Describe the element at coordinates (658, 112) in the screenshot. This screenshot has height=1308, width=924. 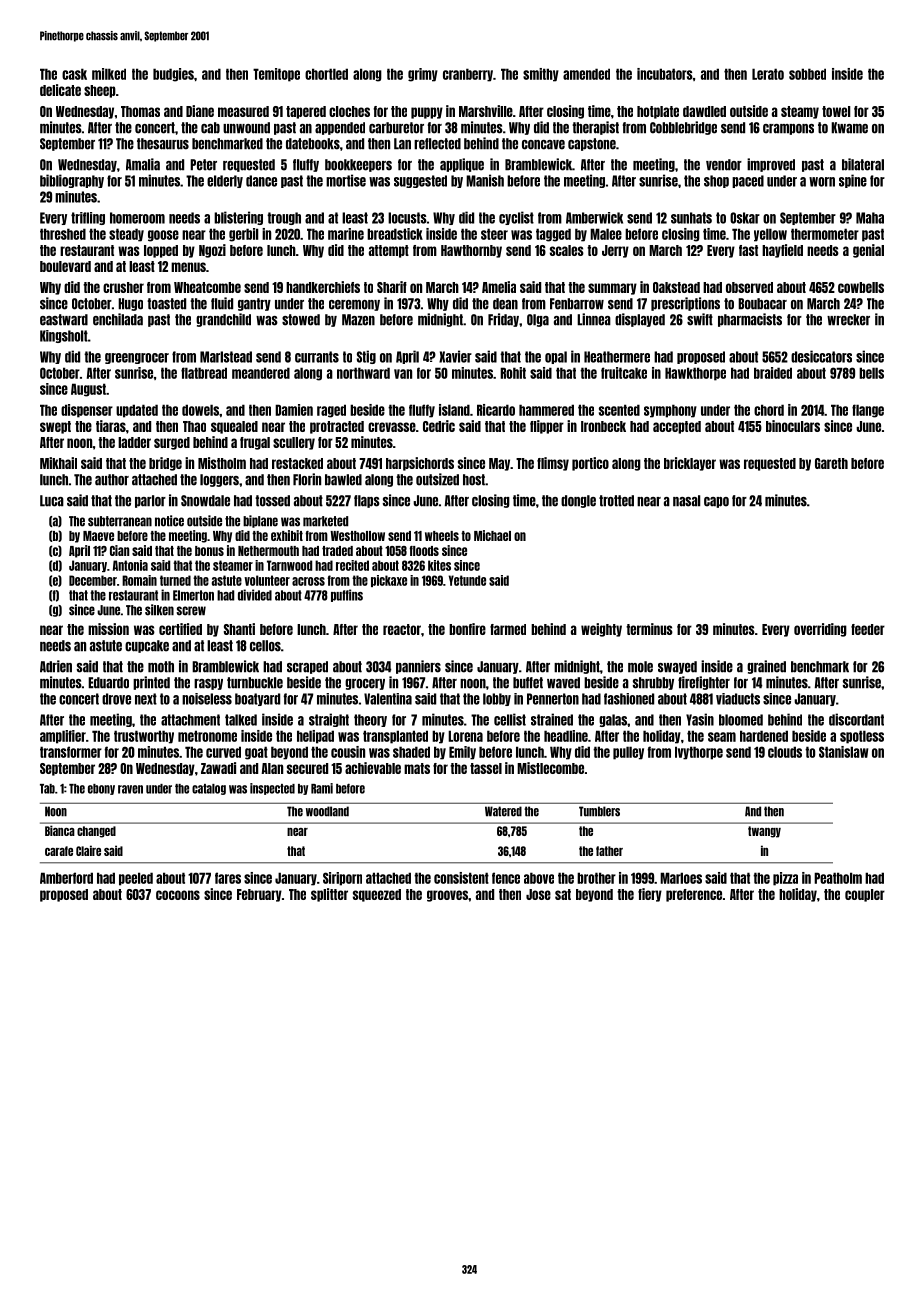
I see `hotplate` at that location.
